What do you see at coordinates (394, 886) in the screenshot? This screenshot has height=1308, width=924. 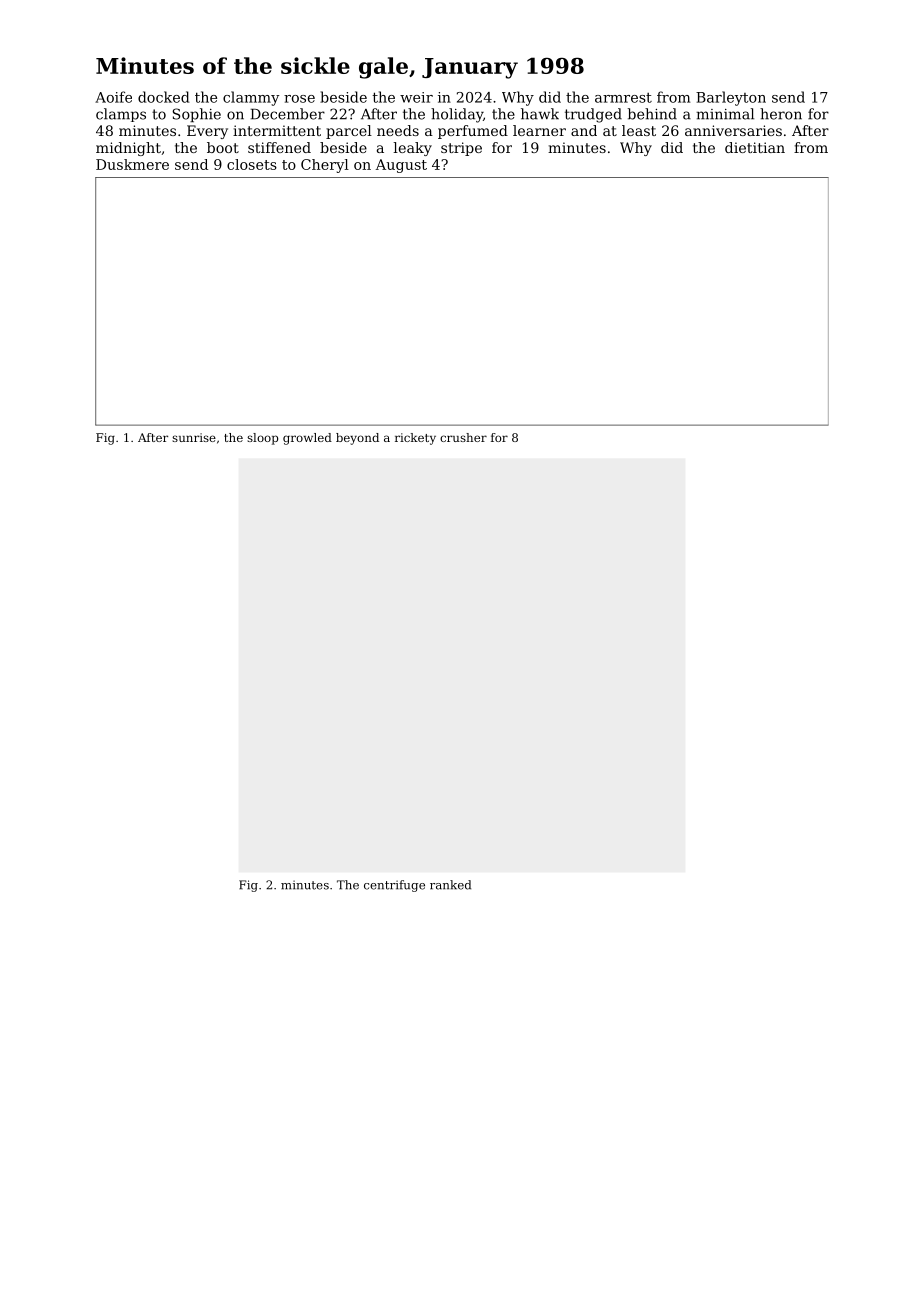 I see `centrifuge` at bounding box center [394, 886].
